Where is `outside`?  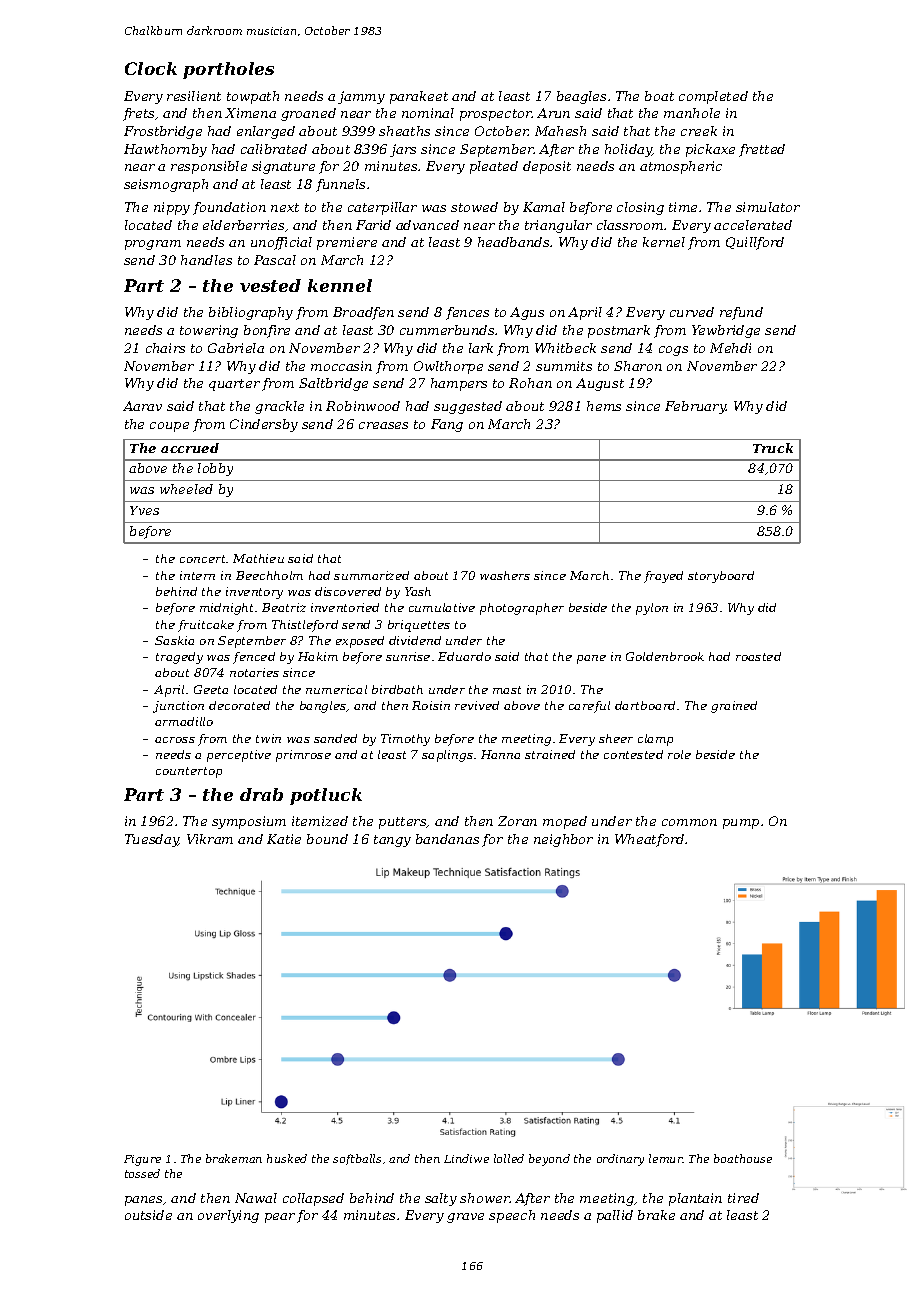
outside is located at coordinates (148, 1215).
